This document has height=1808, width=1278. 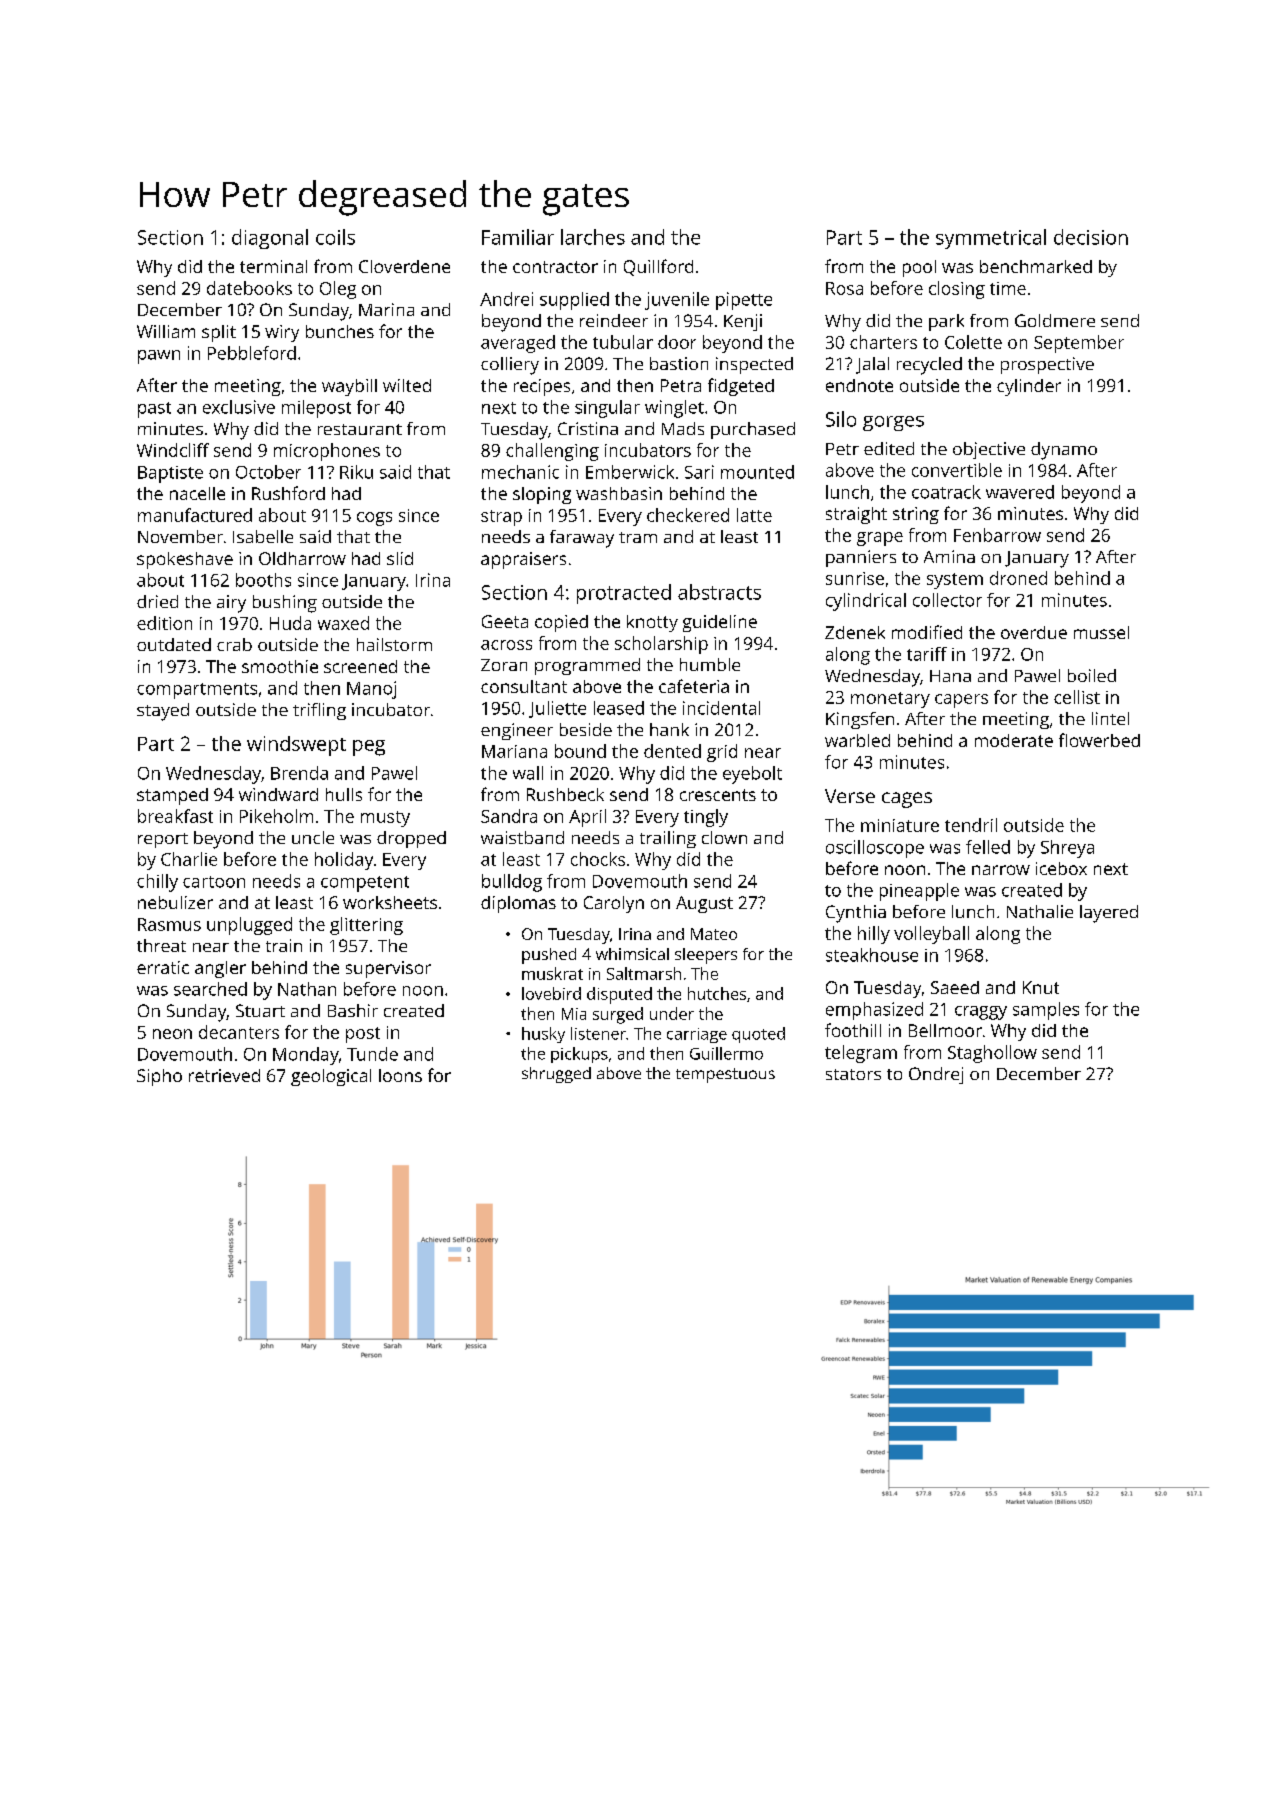 What do you see at coordinates (270, 239) in the document?
I see `diagonal` at bounding box center [270, 239].
